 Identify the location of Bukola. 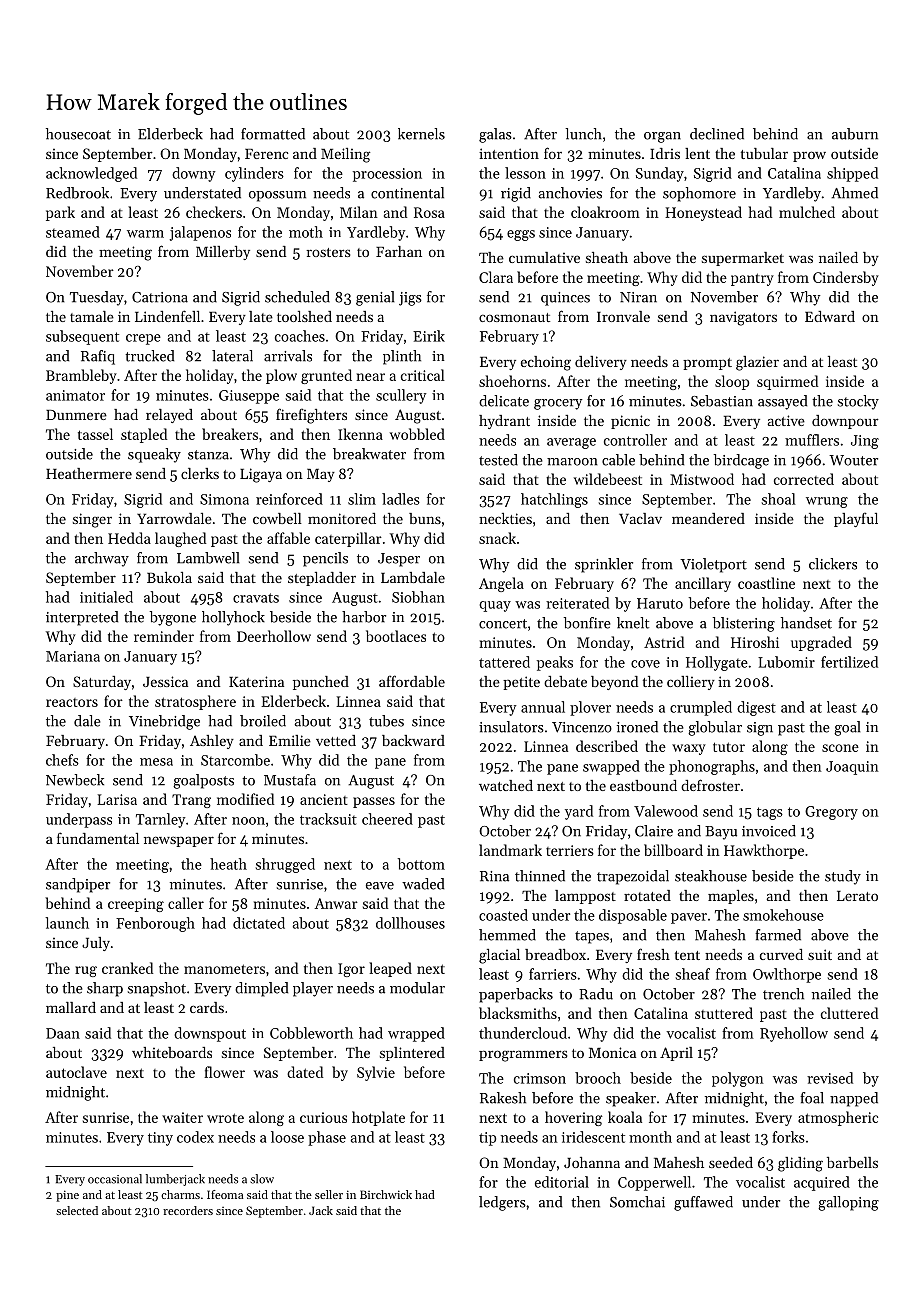
(169, 577).
